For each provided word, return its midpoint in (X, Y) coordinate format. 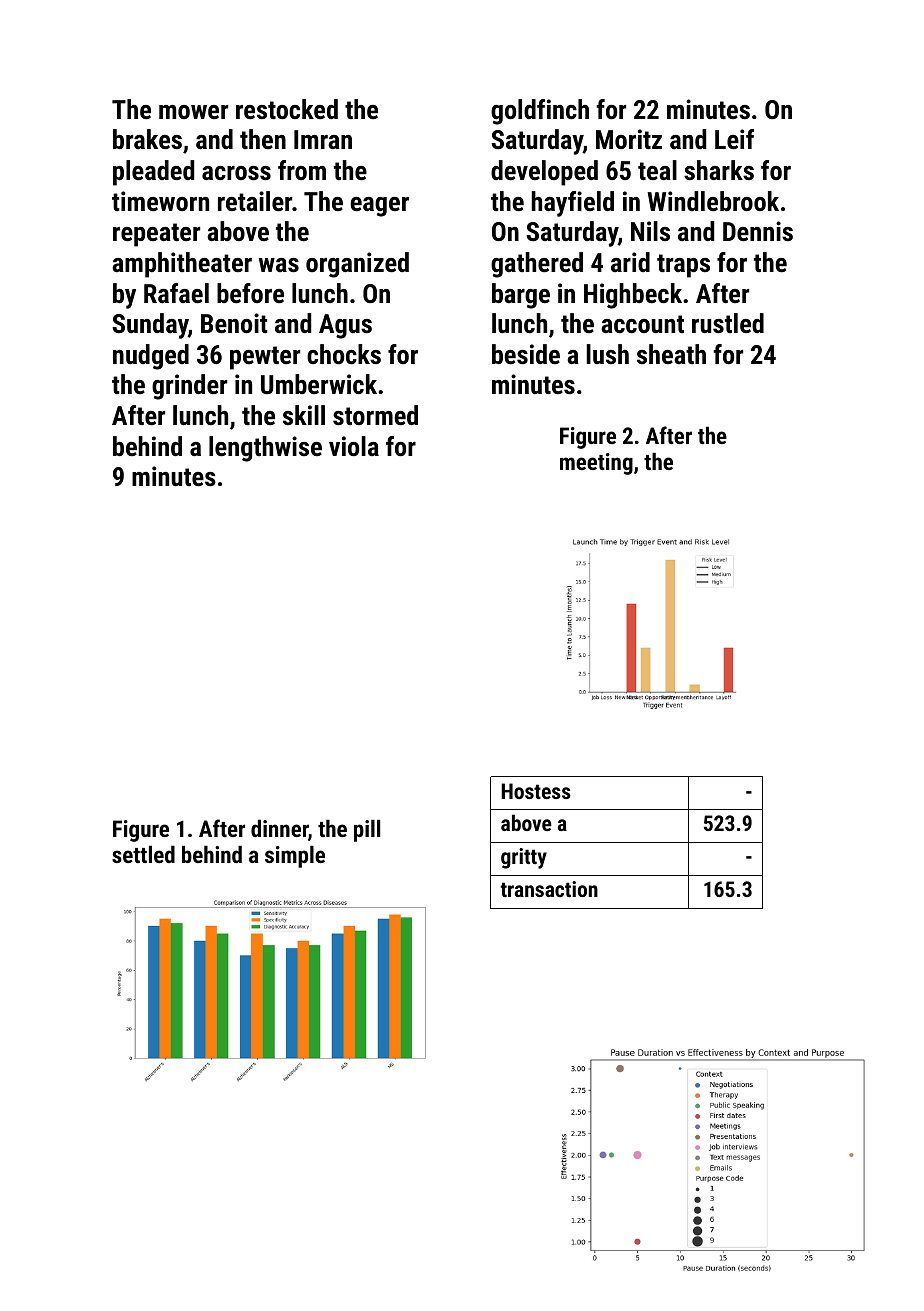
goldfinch (540, 112)
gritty (524, 858)
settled (143, 854)
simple (295, 856)
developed (544, 173)
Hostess (536, 791)
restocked (287, 109)
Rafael (176, 293)
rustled (728, 323)
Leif (734, 139)
